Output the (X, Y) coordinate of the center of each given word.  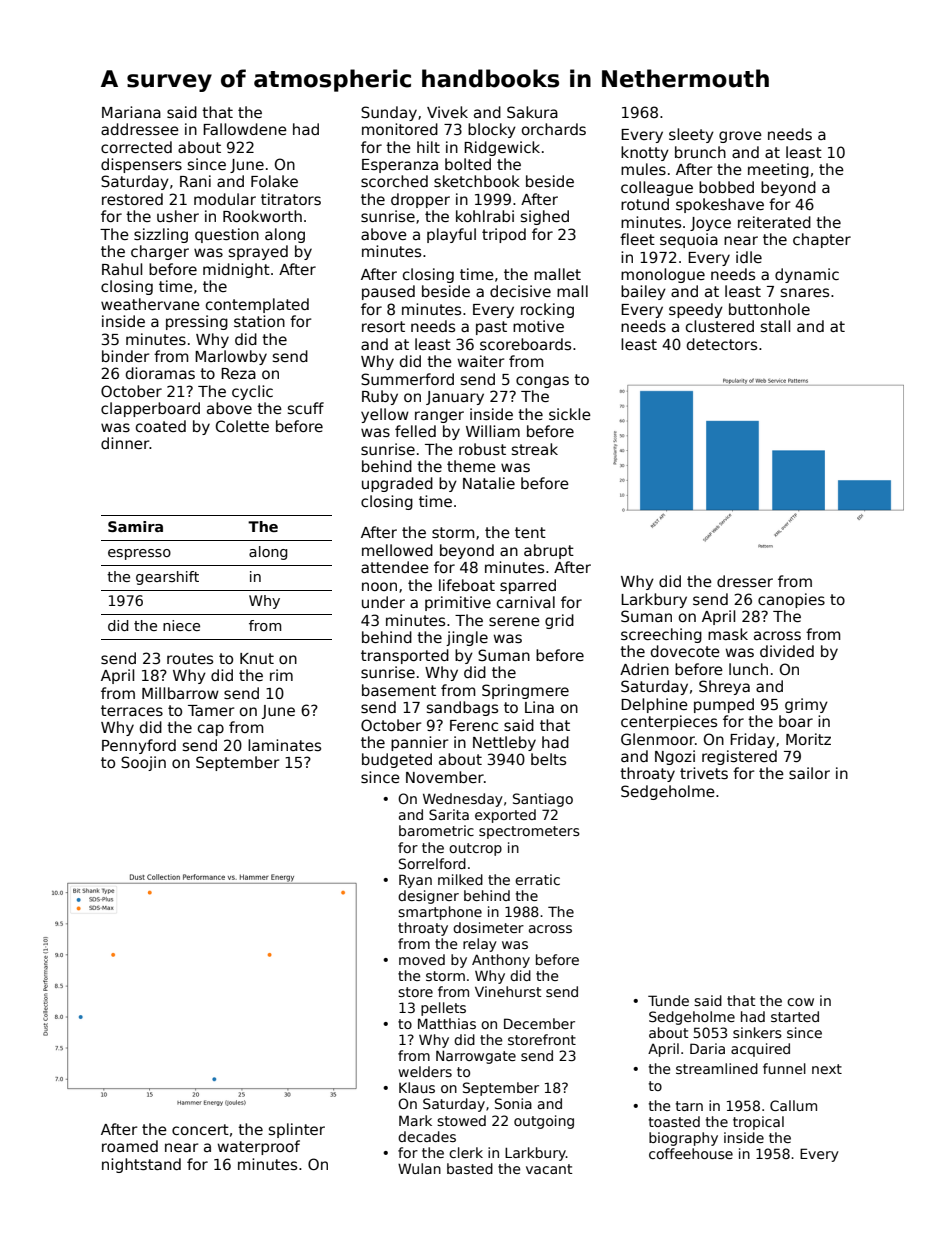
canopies (791, 600)
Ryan (415, 881)
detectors (722, 344)
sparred (528, 586)
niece (181, 625)
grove (740, 137)
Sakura (532, 112)
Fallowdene (245, 129)
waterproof (258, 1147)
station (259, 321)
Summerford (407, 379)
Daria (707, 1048)
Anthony (501, 961)
